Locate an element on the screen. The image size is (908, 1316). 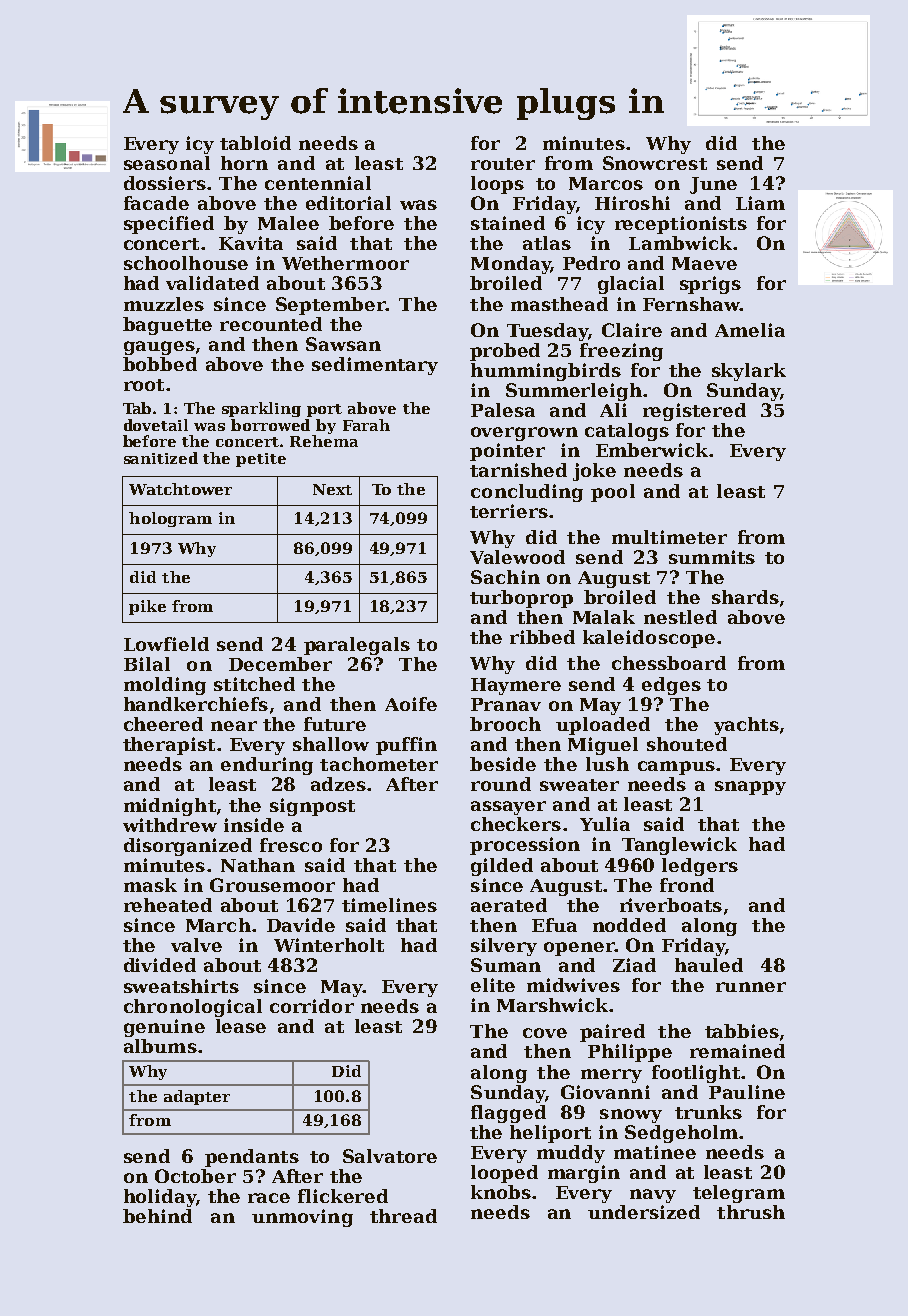
behind is located at coordinates (157, 1216).
